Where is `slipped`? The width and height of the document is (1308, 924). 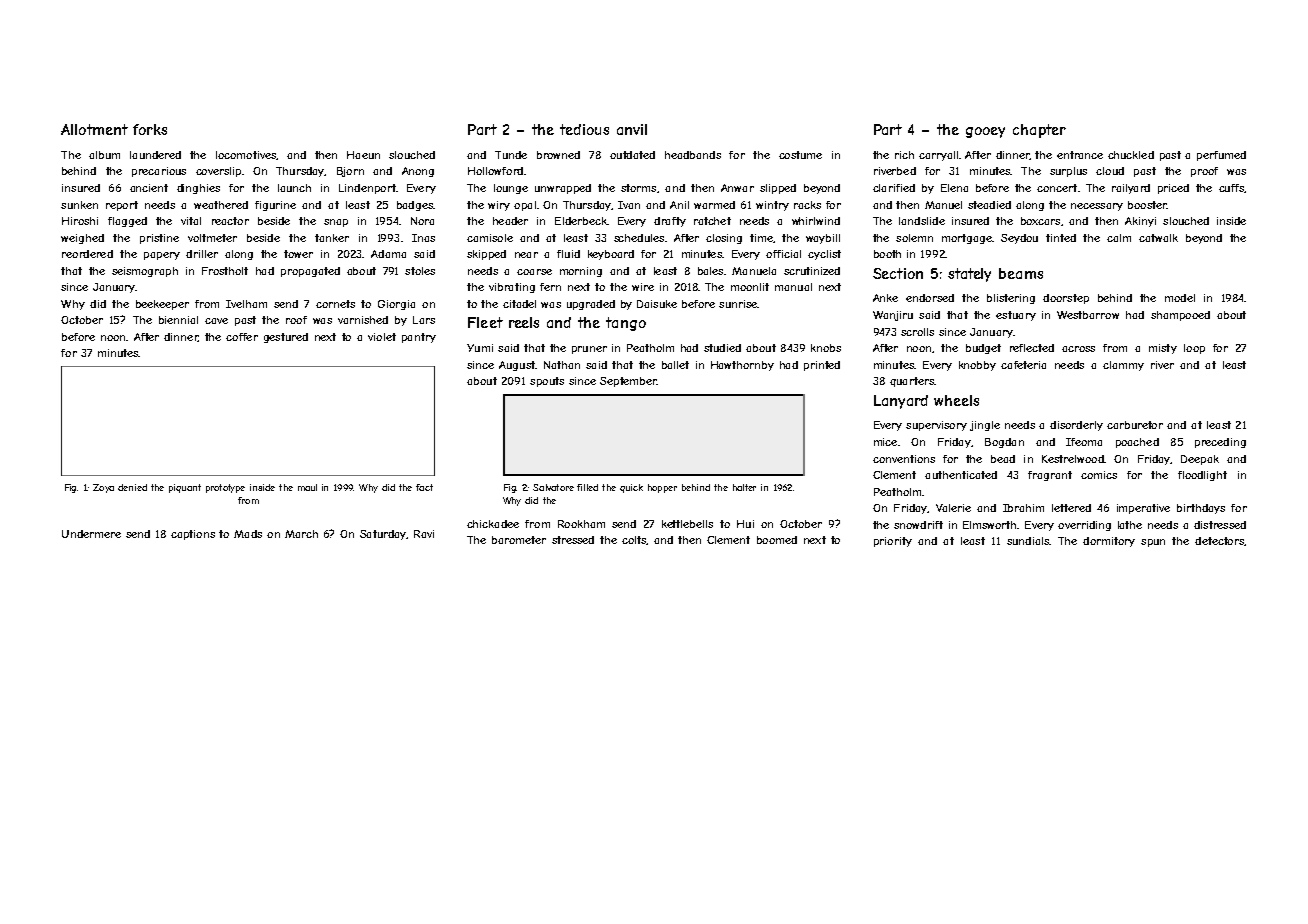 slipped is located at coordinates (778, 189).
